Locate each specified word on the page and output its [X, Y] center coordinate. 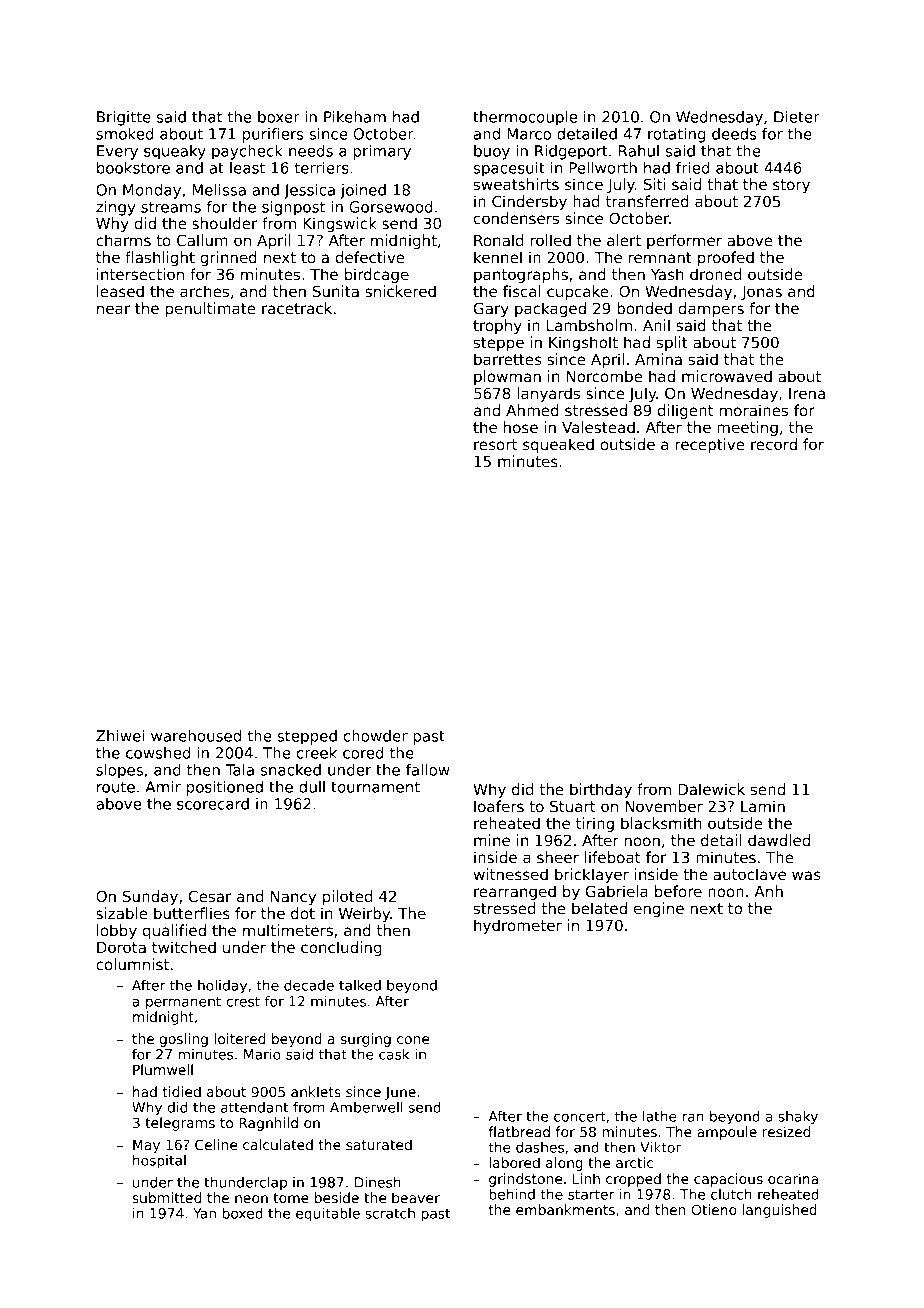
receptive [710, 445]
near [113, 309]
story [791, 186]
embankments [565, 1209]
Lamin [763, 806]
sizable [121, 913]
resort [495, 444]
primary [382, 152]
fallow [428, 770]
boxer [279, 117]
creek [316, 753]
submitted [166, 1197]
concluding [341, 948]
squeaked [558, 445]
